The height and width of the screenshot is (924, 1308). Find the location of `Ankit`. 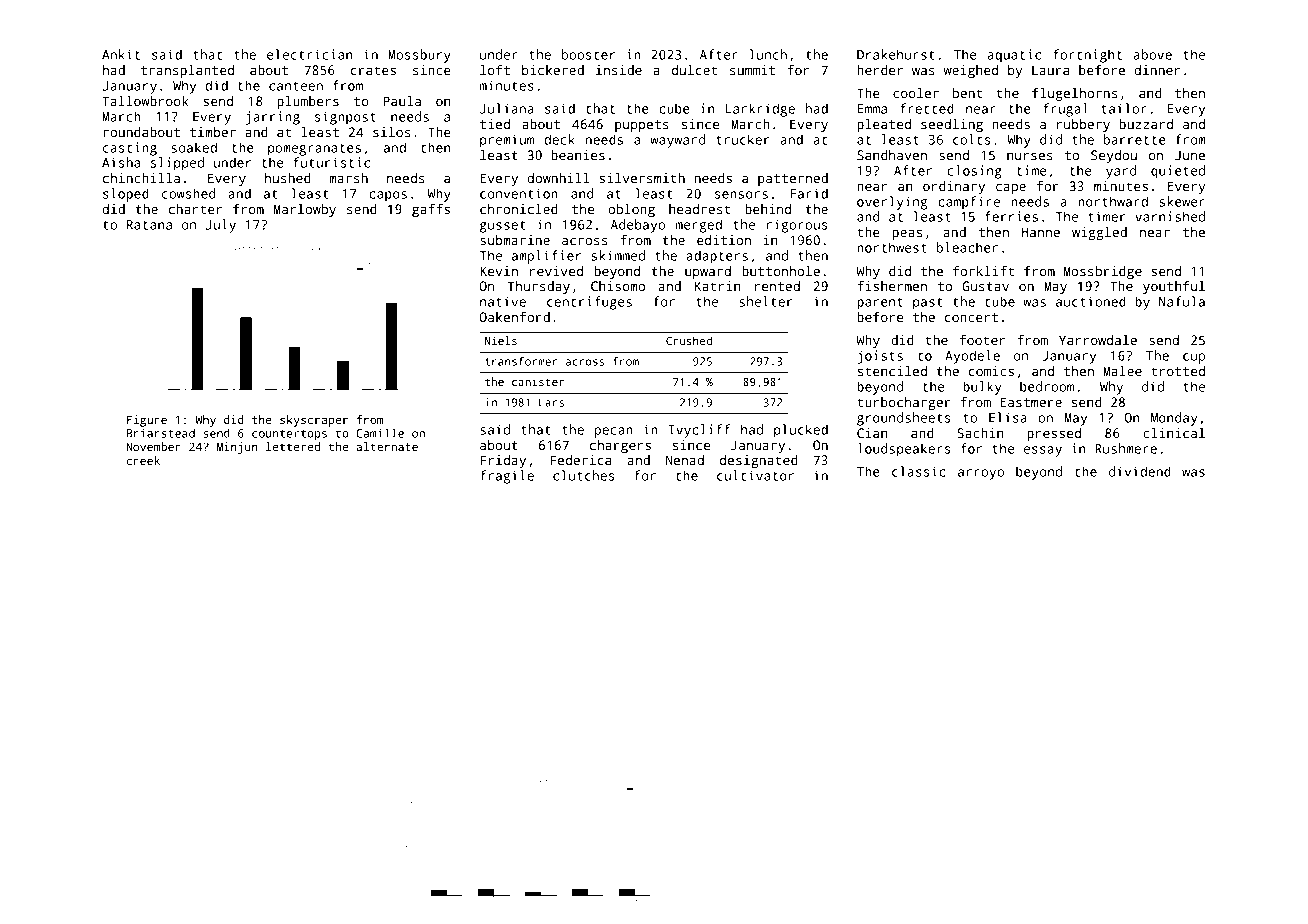

Ankit is located at coordinates (121, 54).
